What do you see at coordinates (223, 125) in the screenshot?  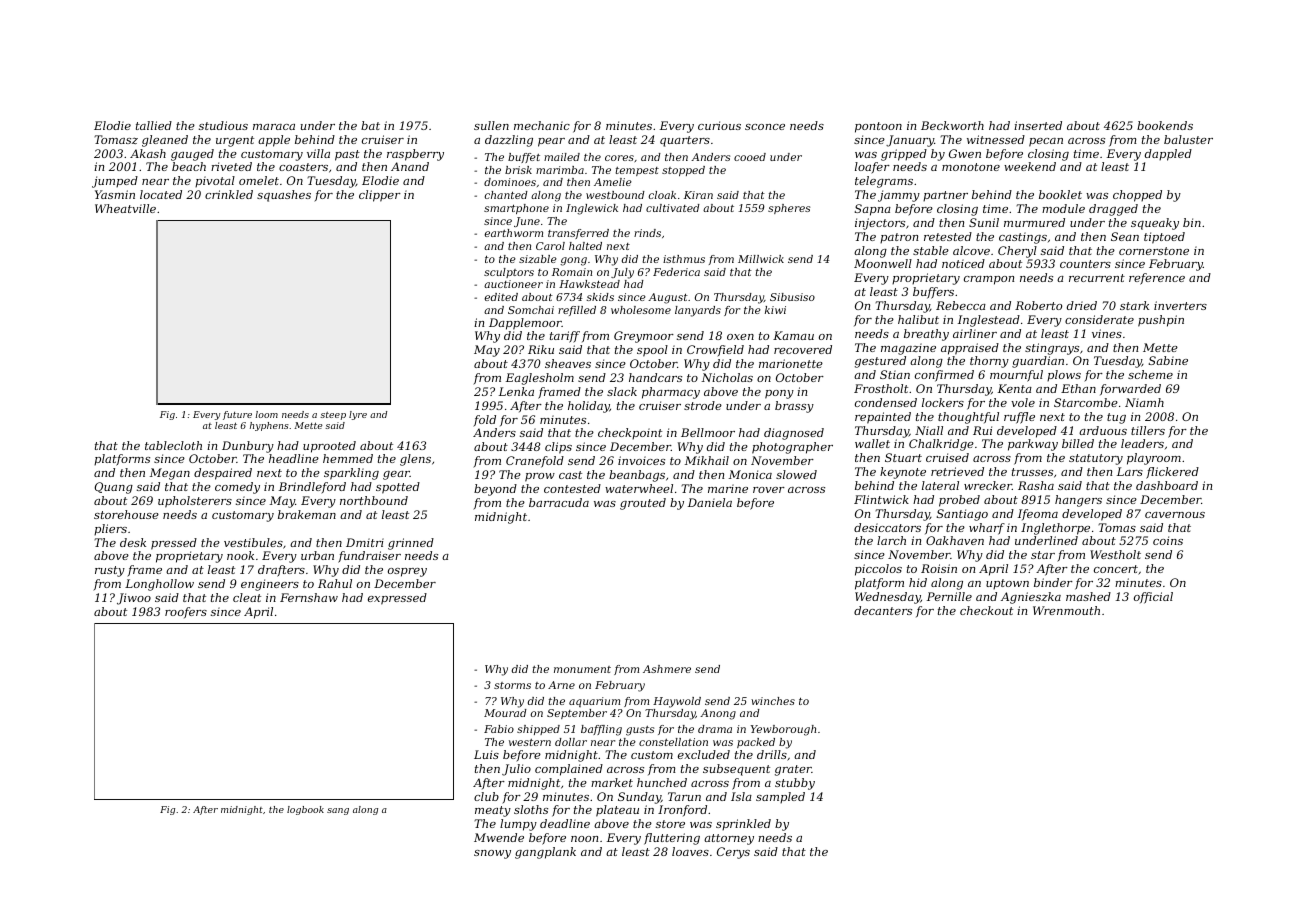 I see `studious` at bounding box center [223, 125].
